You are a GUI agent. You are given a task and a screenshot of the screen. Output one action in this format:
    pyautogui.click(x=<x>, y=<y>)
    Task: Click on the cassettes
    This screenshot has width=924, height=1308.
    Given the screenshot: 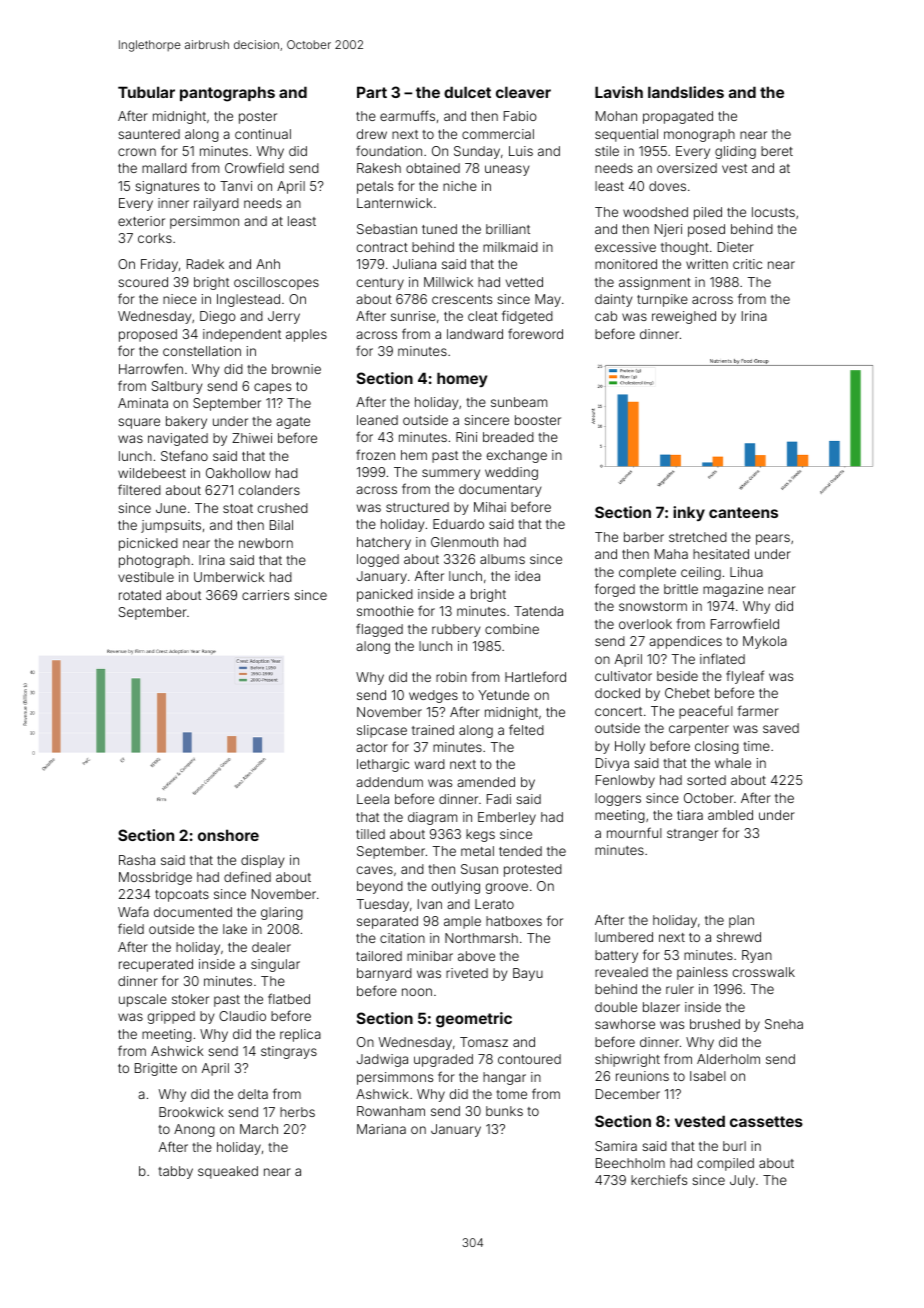 What is the action you would take?
    pyautogui.click(x=766, y=1121)
